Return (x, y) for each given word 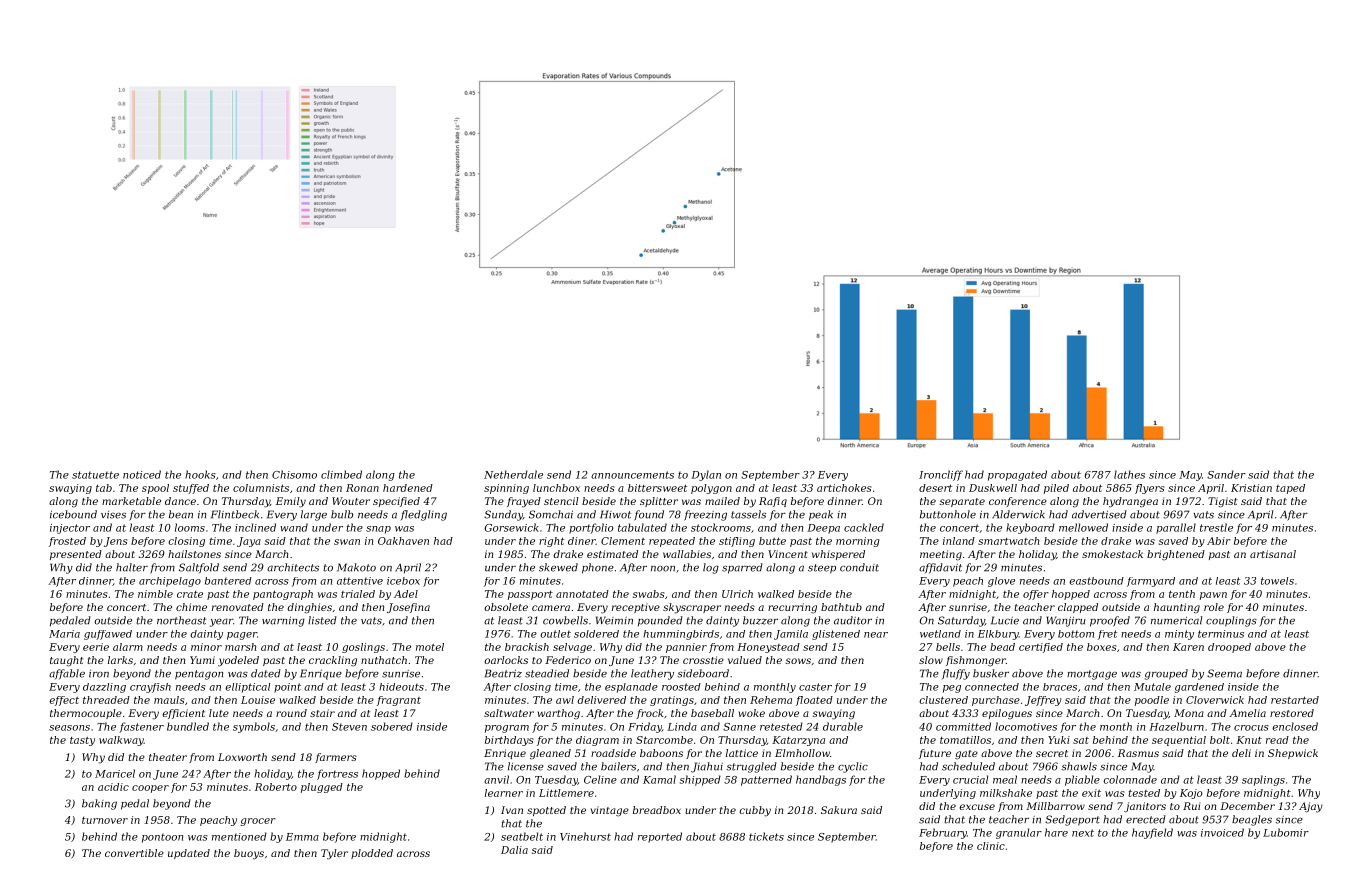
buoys (249, 854)
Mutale (1152, 687)
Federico (568, 660)
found (649, 515)
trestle (1216, 527)
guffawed (108, 635)
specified (396, 502)
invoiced (1222, 832)
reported (660, 837)
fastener (141, 727)
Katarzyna (798, 741)
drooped (1229, 648)
